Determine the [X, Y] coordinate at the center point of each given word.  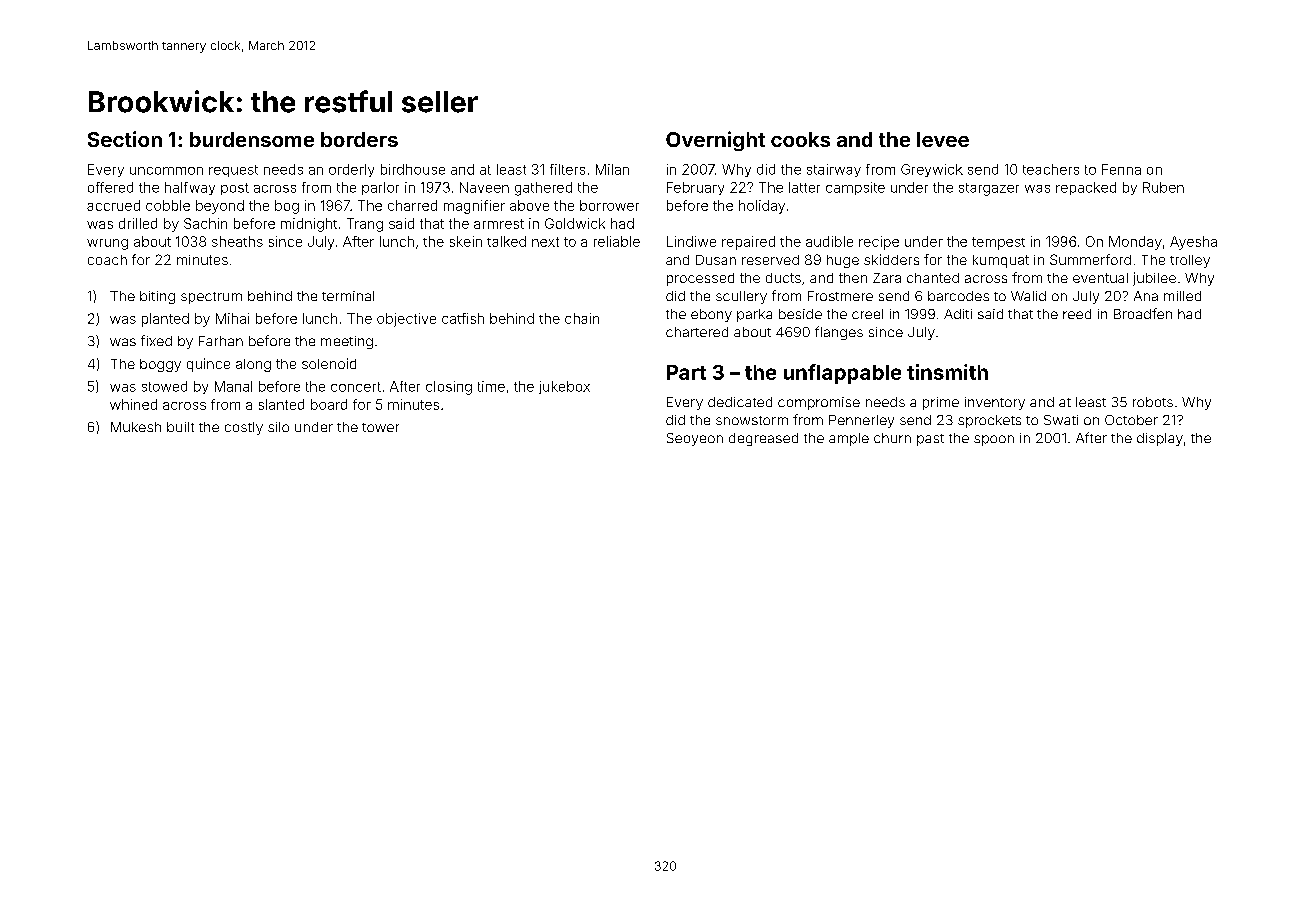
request [233, 171]
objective [406, 320]
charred [412, 205]
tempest [998, 243]
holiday [762, 207]
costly [244, 428]
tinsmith [947, 372]
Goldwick [575, 223]
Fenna [1121, 169]
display [1160, 439]
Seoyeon [695, 439]
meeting [347, 342]
